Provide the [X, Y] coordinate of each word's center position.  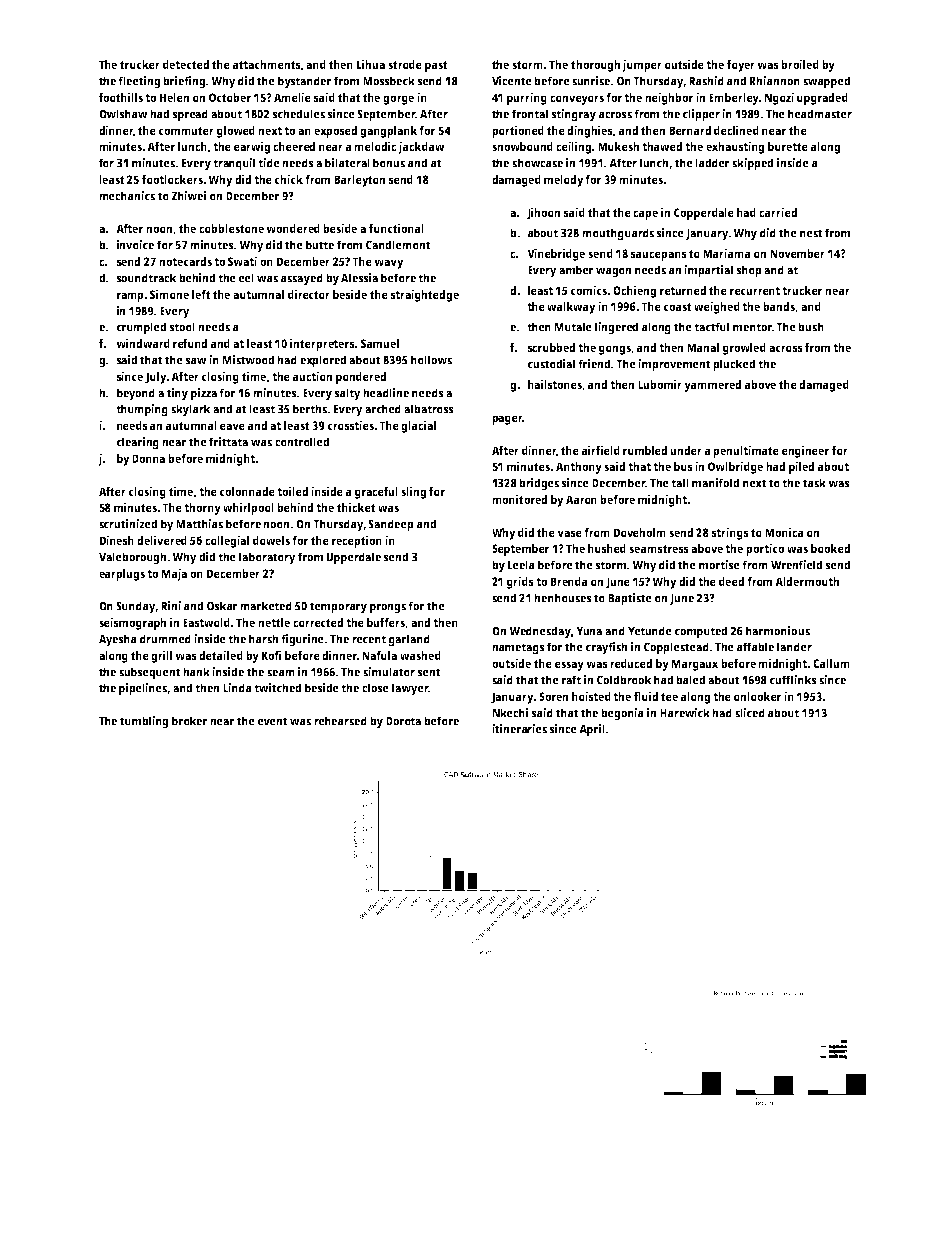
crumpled [141, 328]
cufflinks [793, 680]
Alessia [359, 278]
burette [788, 146]
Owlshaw [123, 114]
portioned [518, 131]
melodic [375, 146]
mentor [752, 327]
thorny [202, 509]
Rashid [706, 81]
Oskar [222, 606]
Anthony [579, 468]
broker [190, 721]
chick [289, 179]
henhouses [563, 598]
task [814, 483]
